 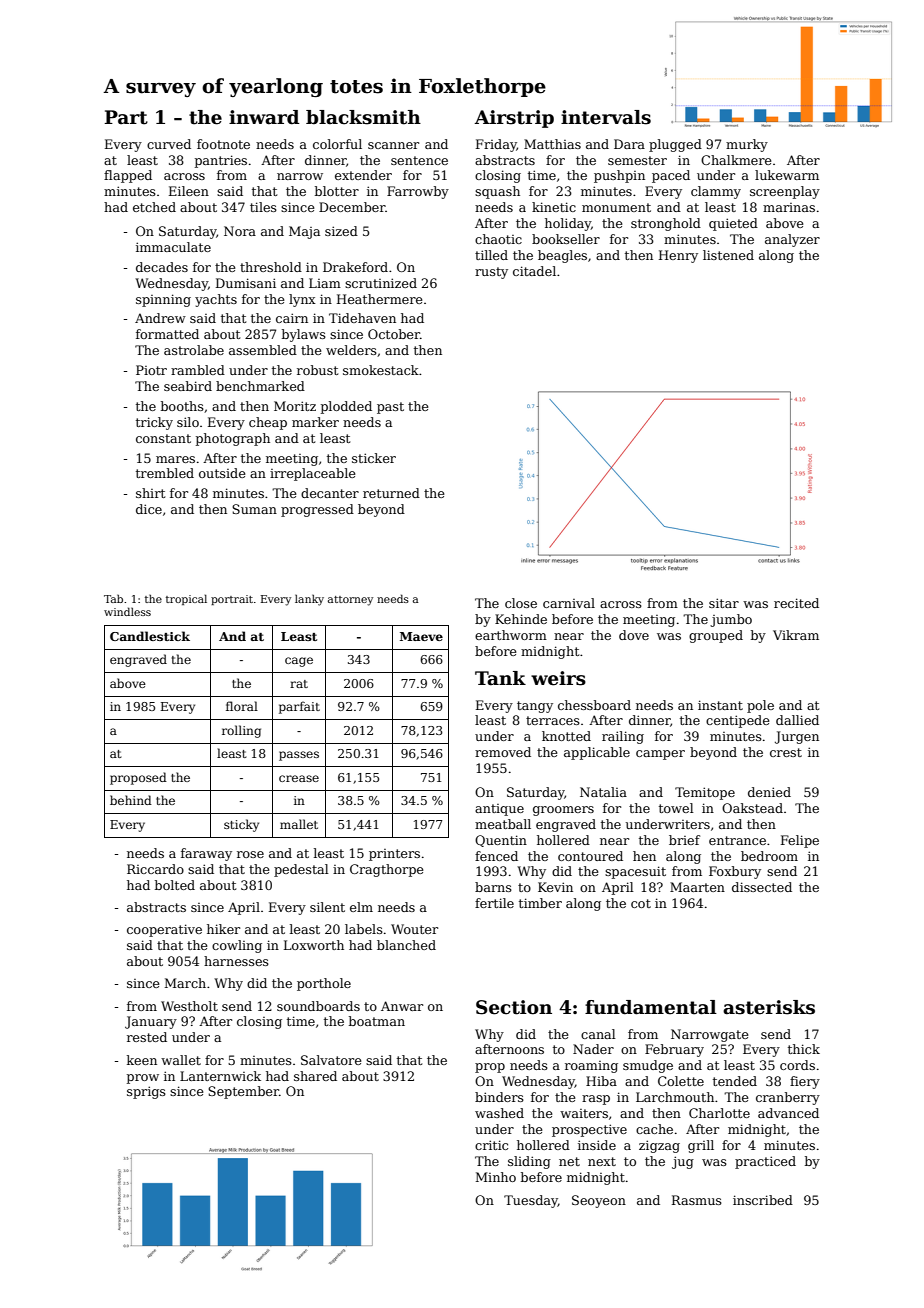 What do you see at coordinates (414, 929) in the image?
I see `Wouter` at bounding box center [414, 929].
